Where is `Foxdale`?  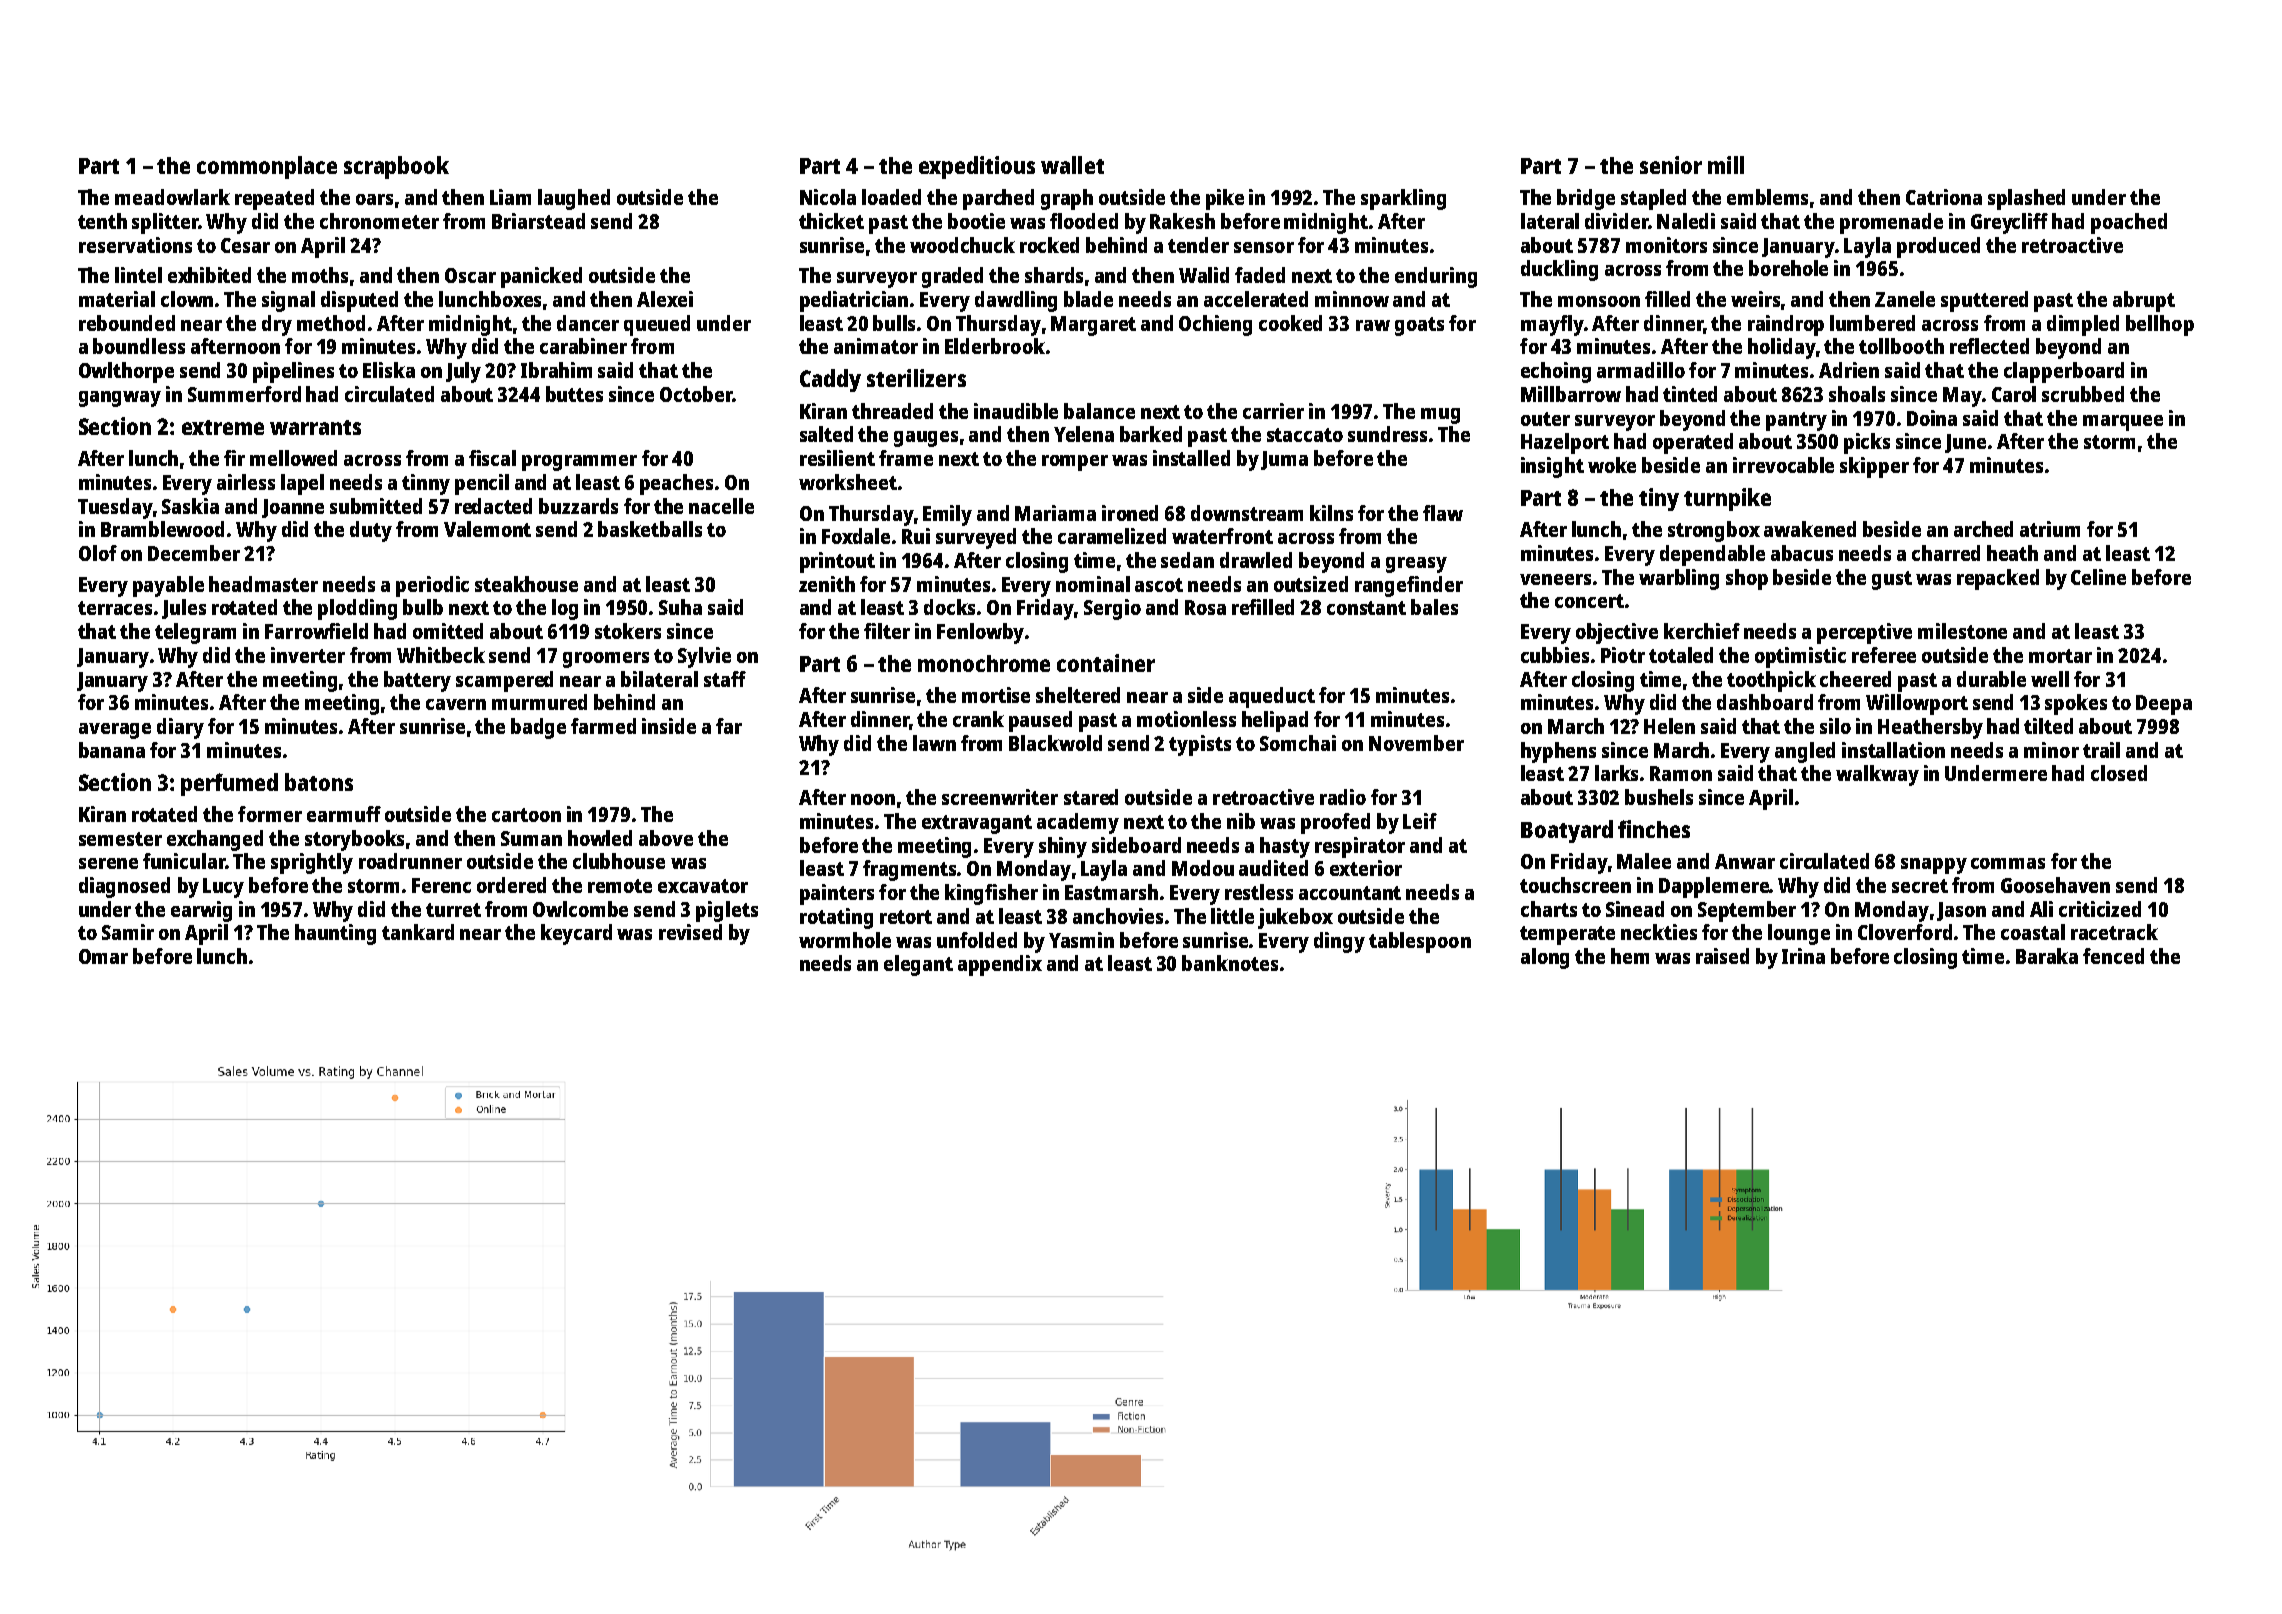 Foxdale is located at coordinates (856, 536).
